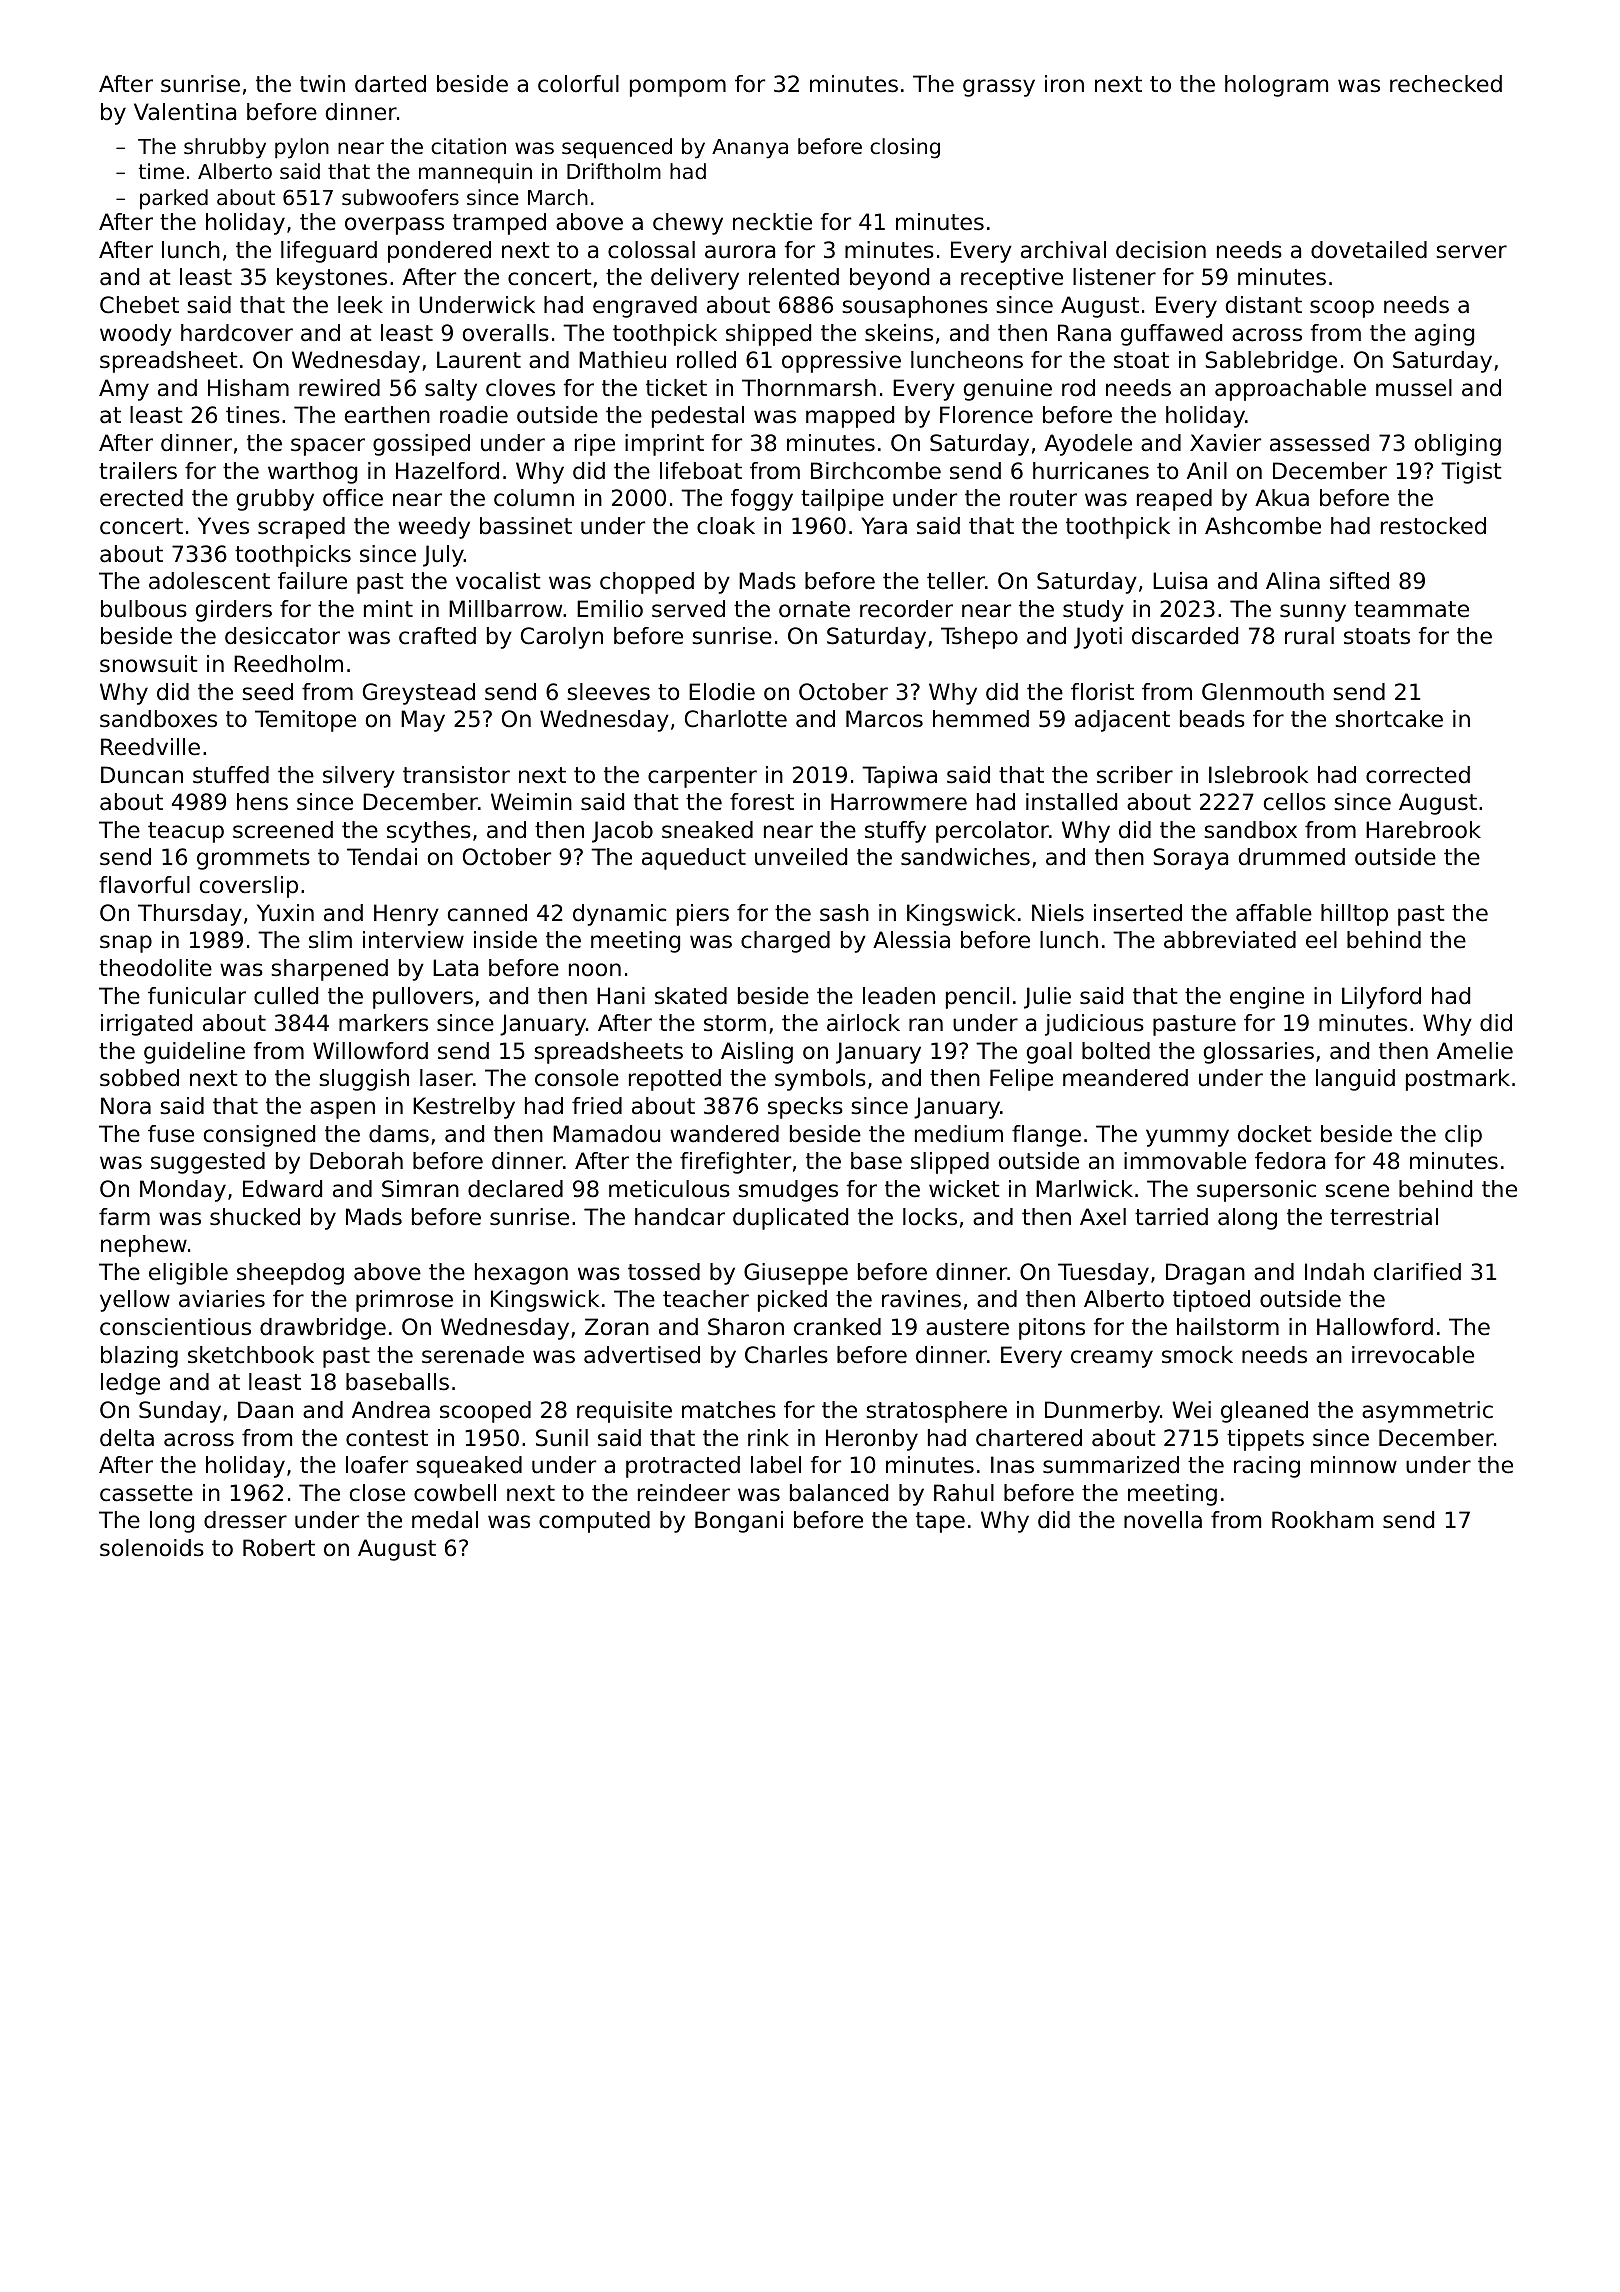 The width and height of the page is (1620, 2292). What do you see at coordinates (706, 1299) in the page?
I see `teacher` at bounding box center [706, 1299].
